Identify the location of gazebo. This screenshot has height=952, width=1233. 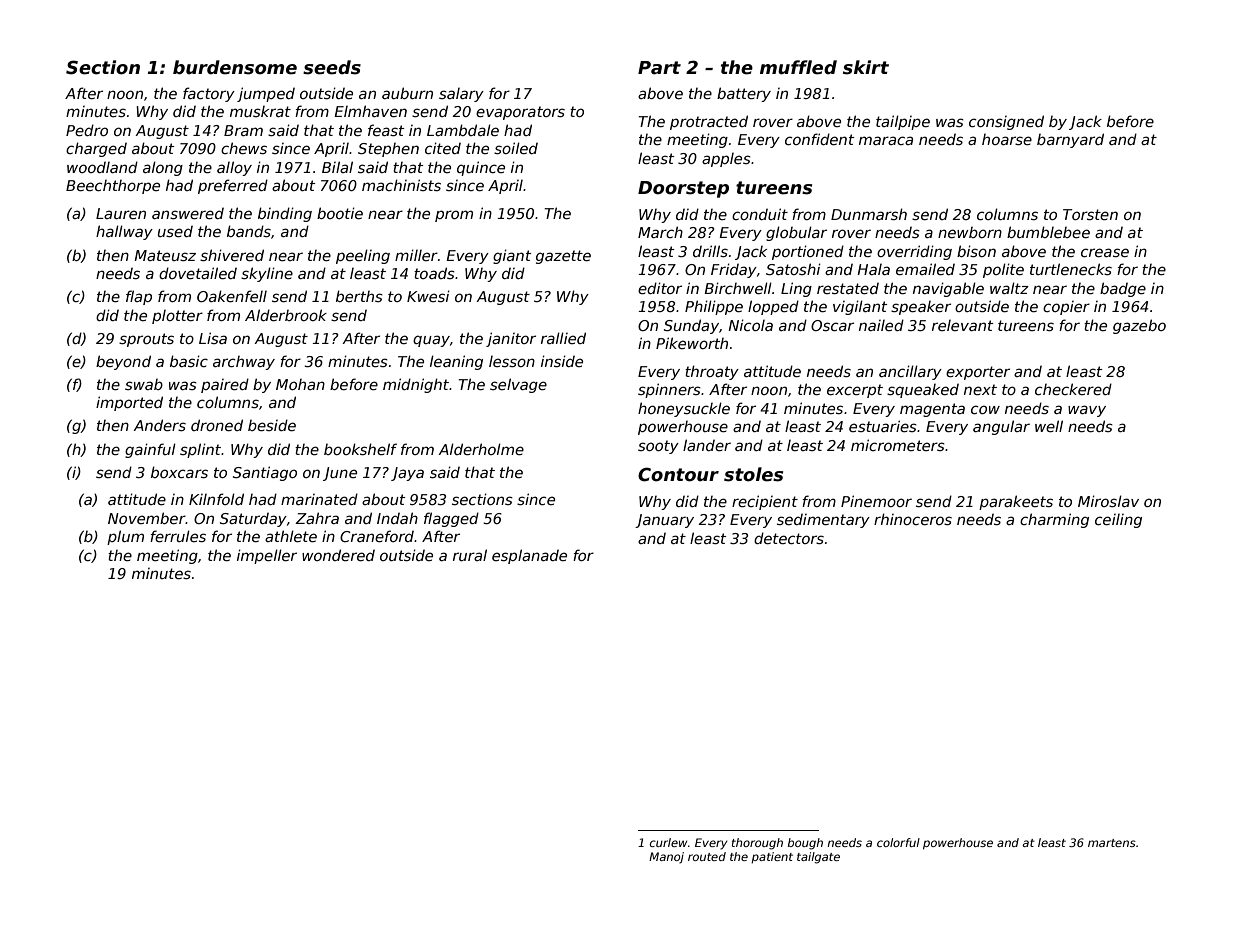
(1139, 326).
